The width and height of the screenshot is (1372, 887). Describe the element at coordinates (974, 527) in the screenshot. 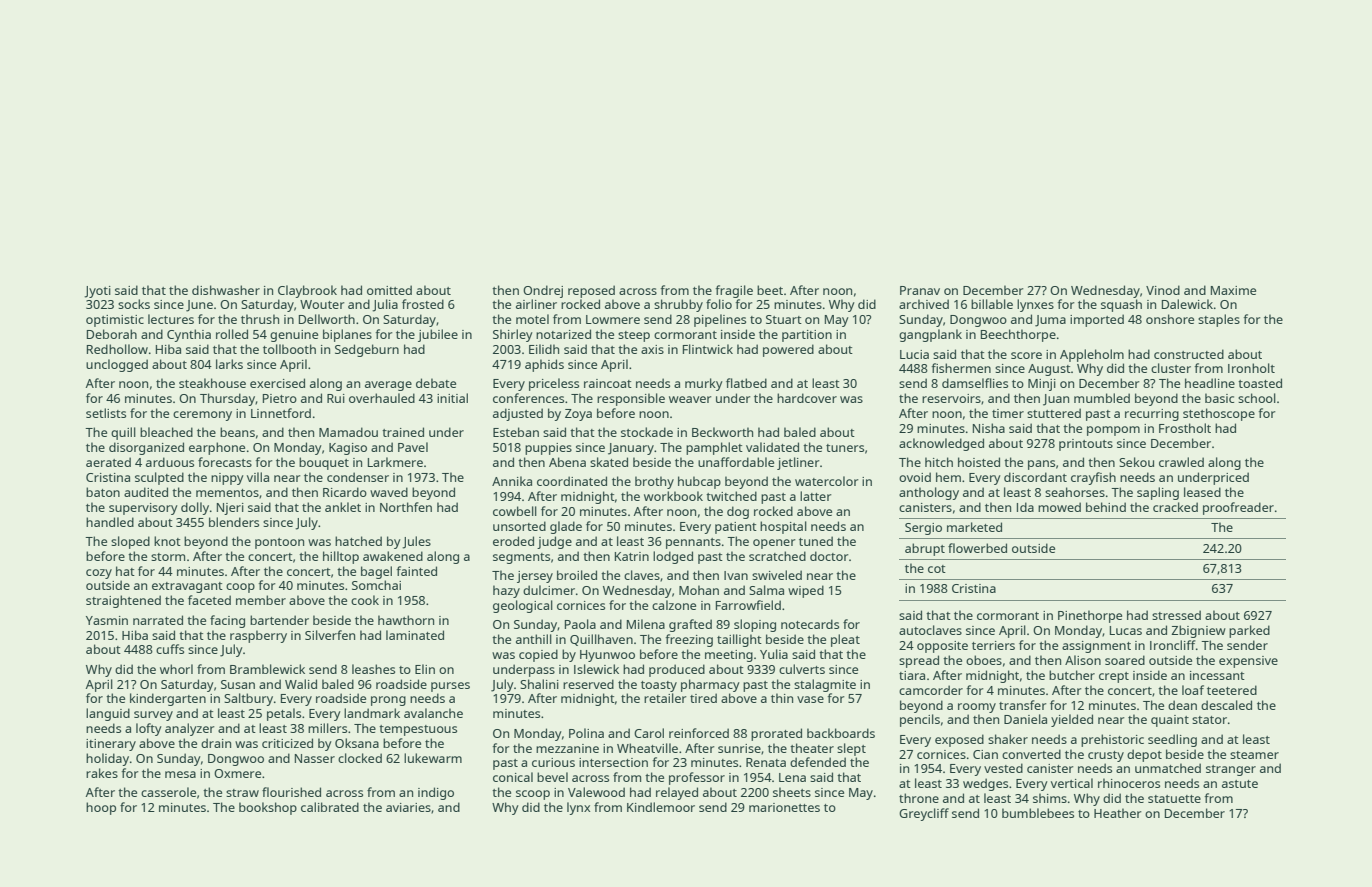

I see `marketed` at that location.
